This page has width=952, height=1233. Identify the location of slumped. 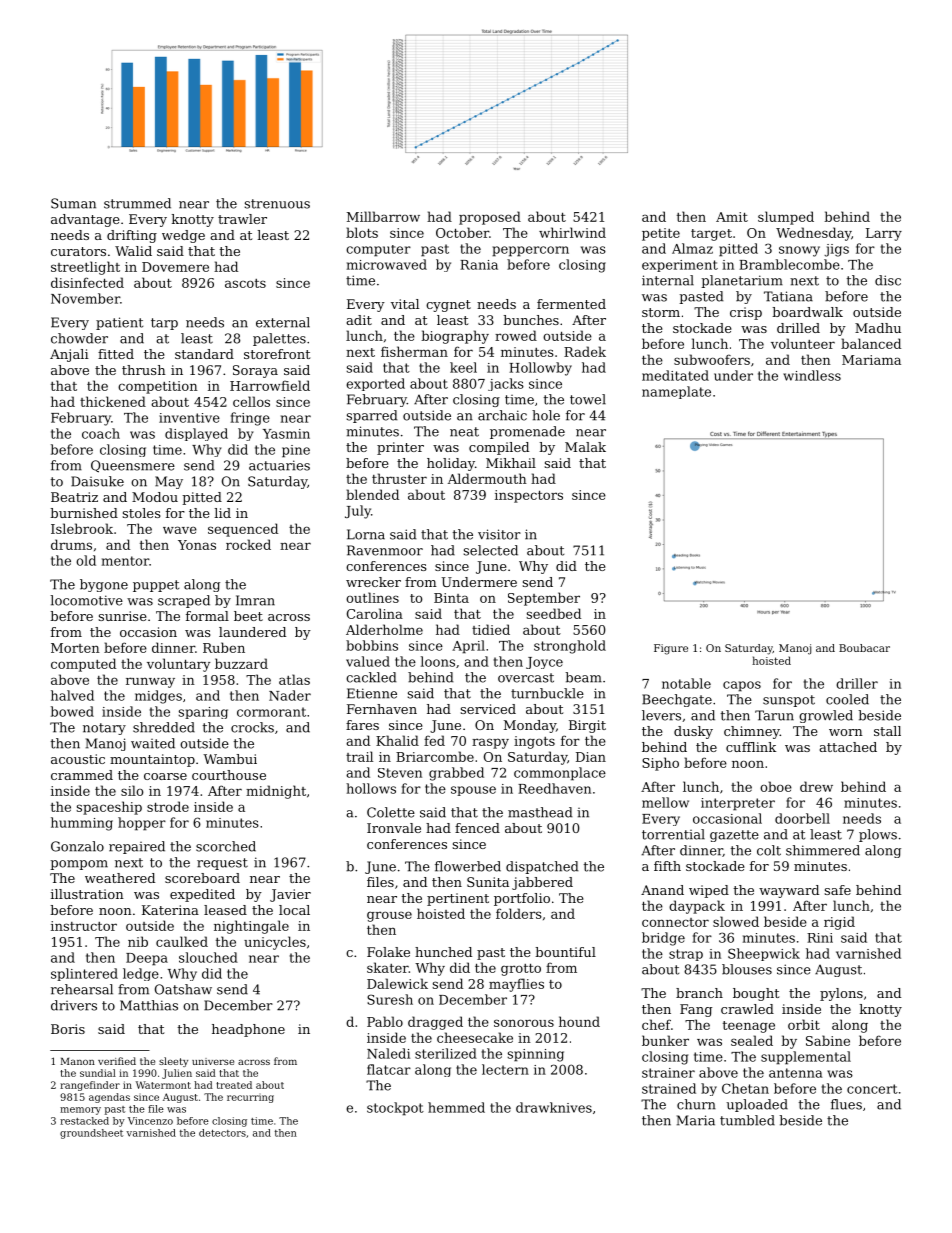
(786, 218).
